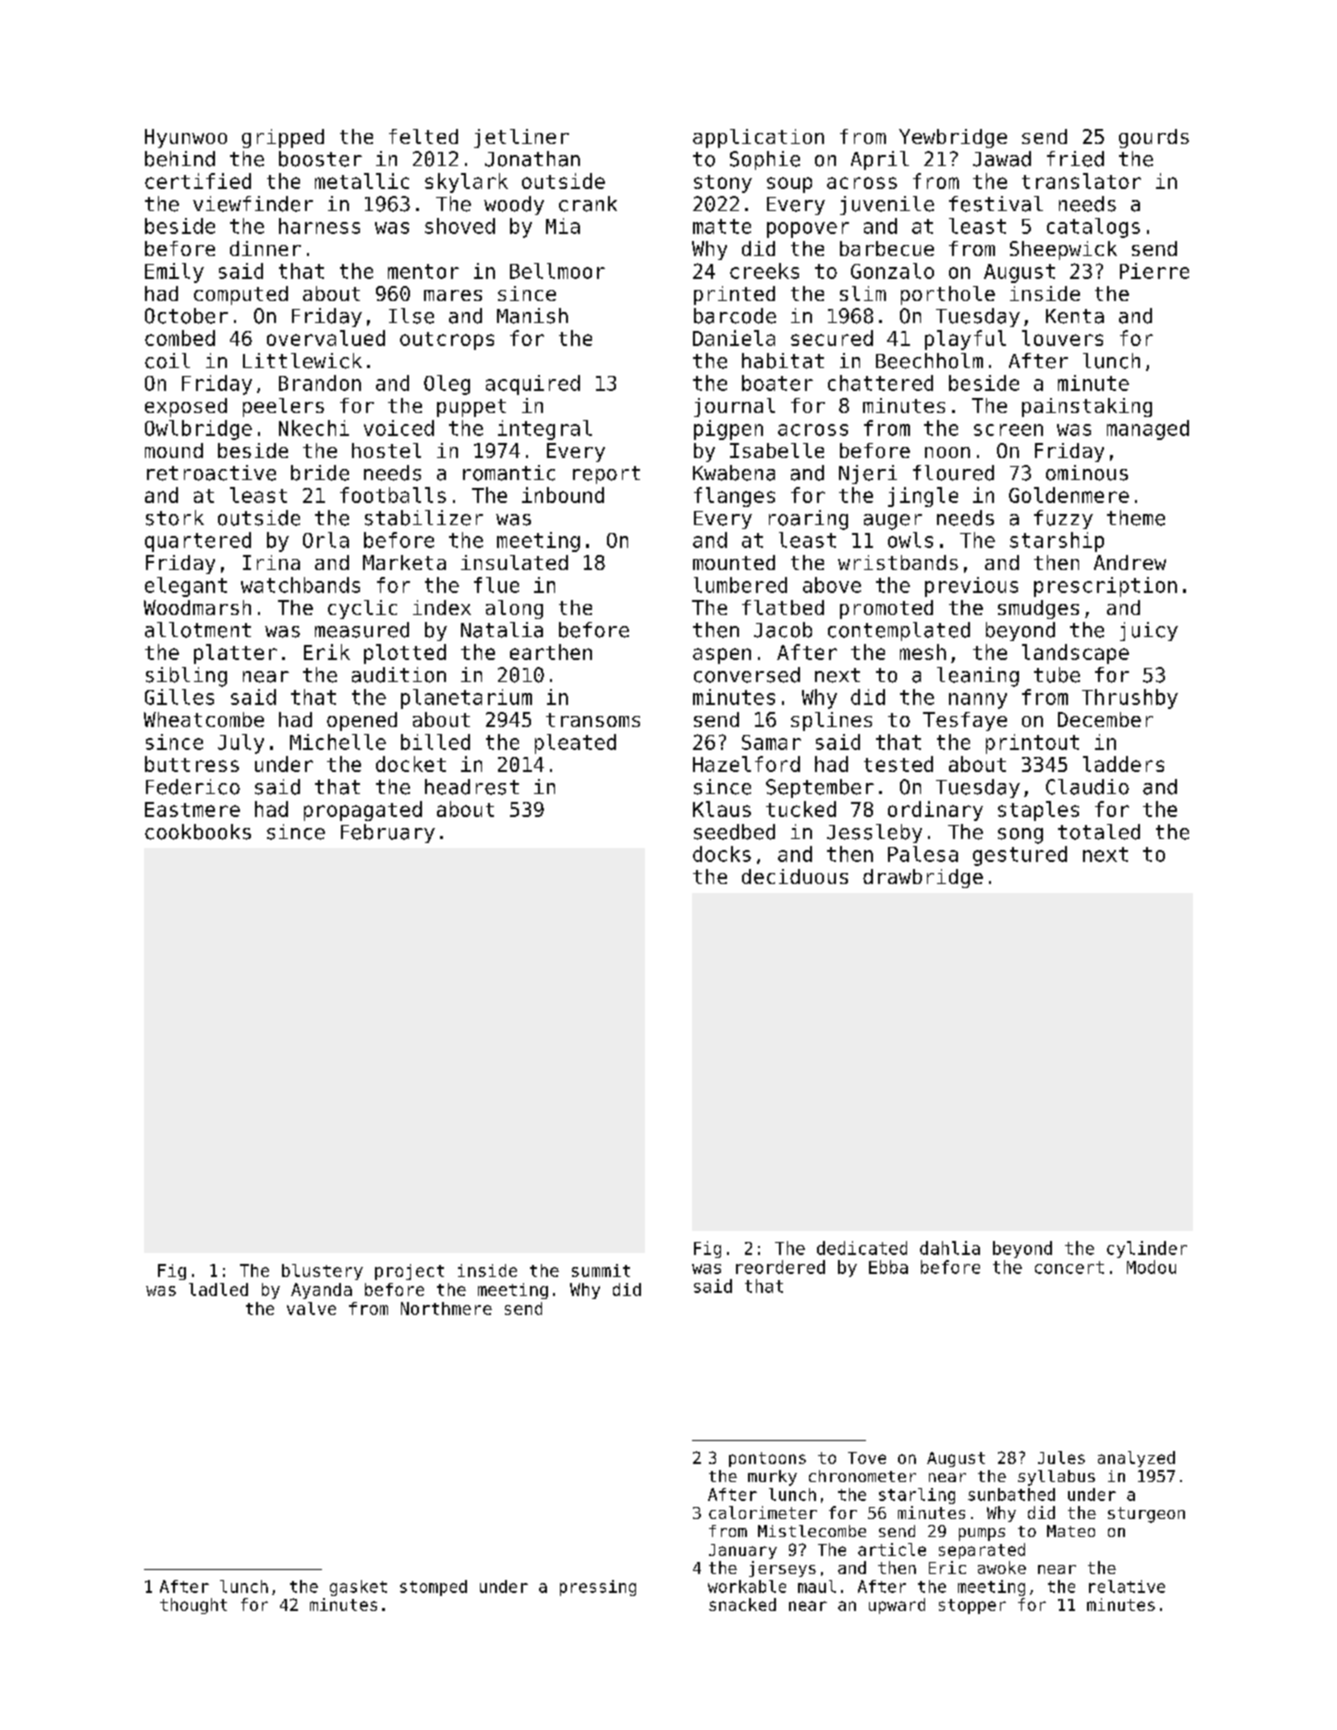 The image size is (1337, 1730). What do you see at coordinates (167, 361) in the image?
I see `coil` at bounding box center [167, 361].
